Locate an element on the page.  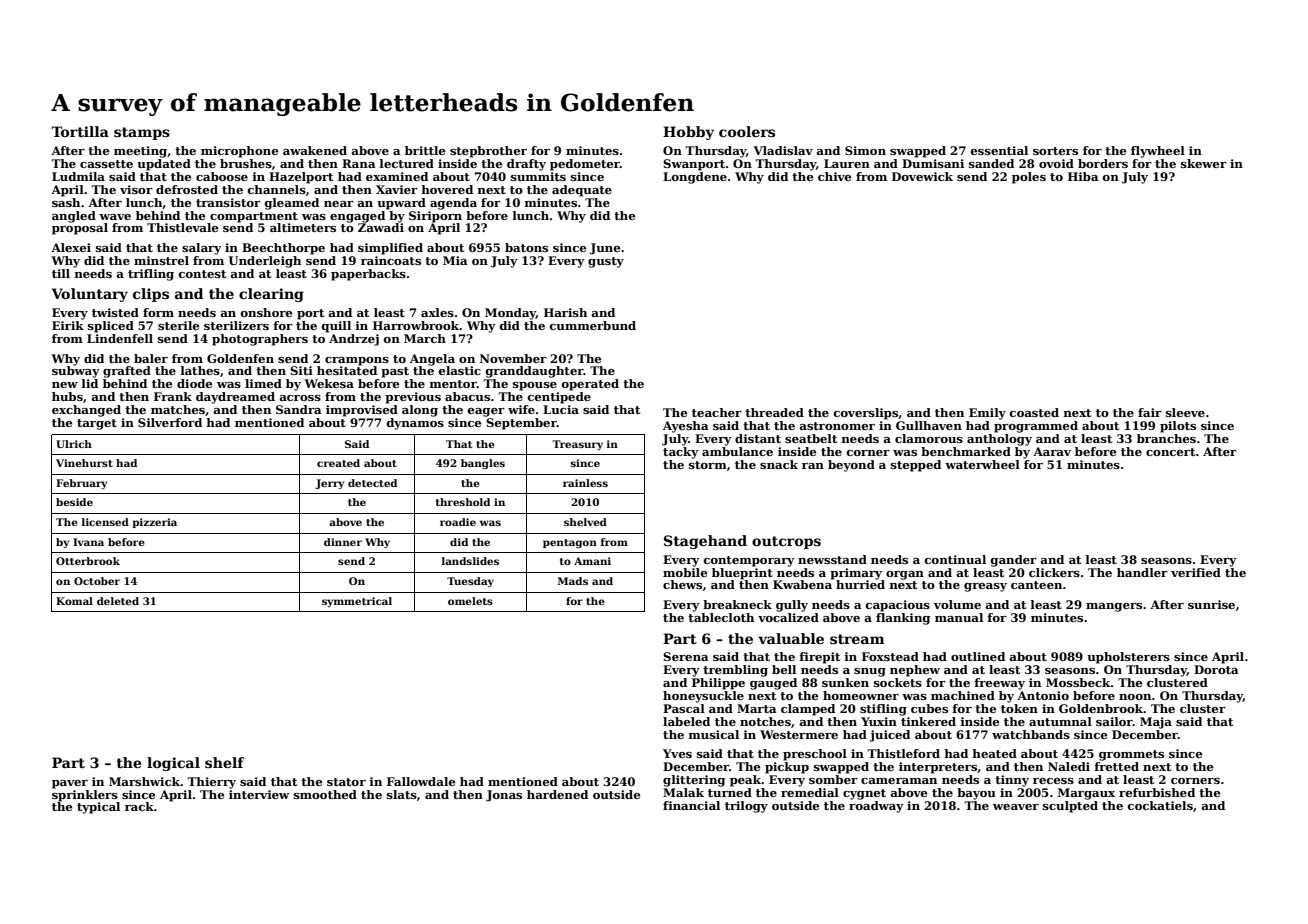
weaver is located at coordinates (1016, 807).
